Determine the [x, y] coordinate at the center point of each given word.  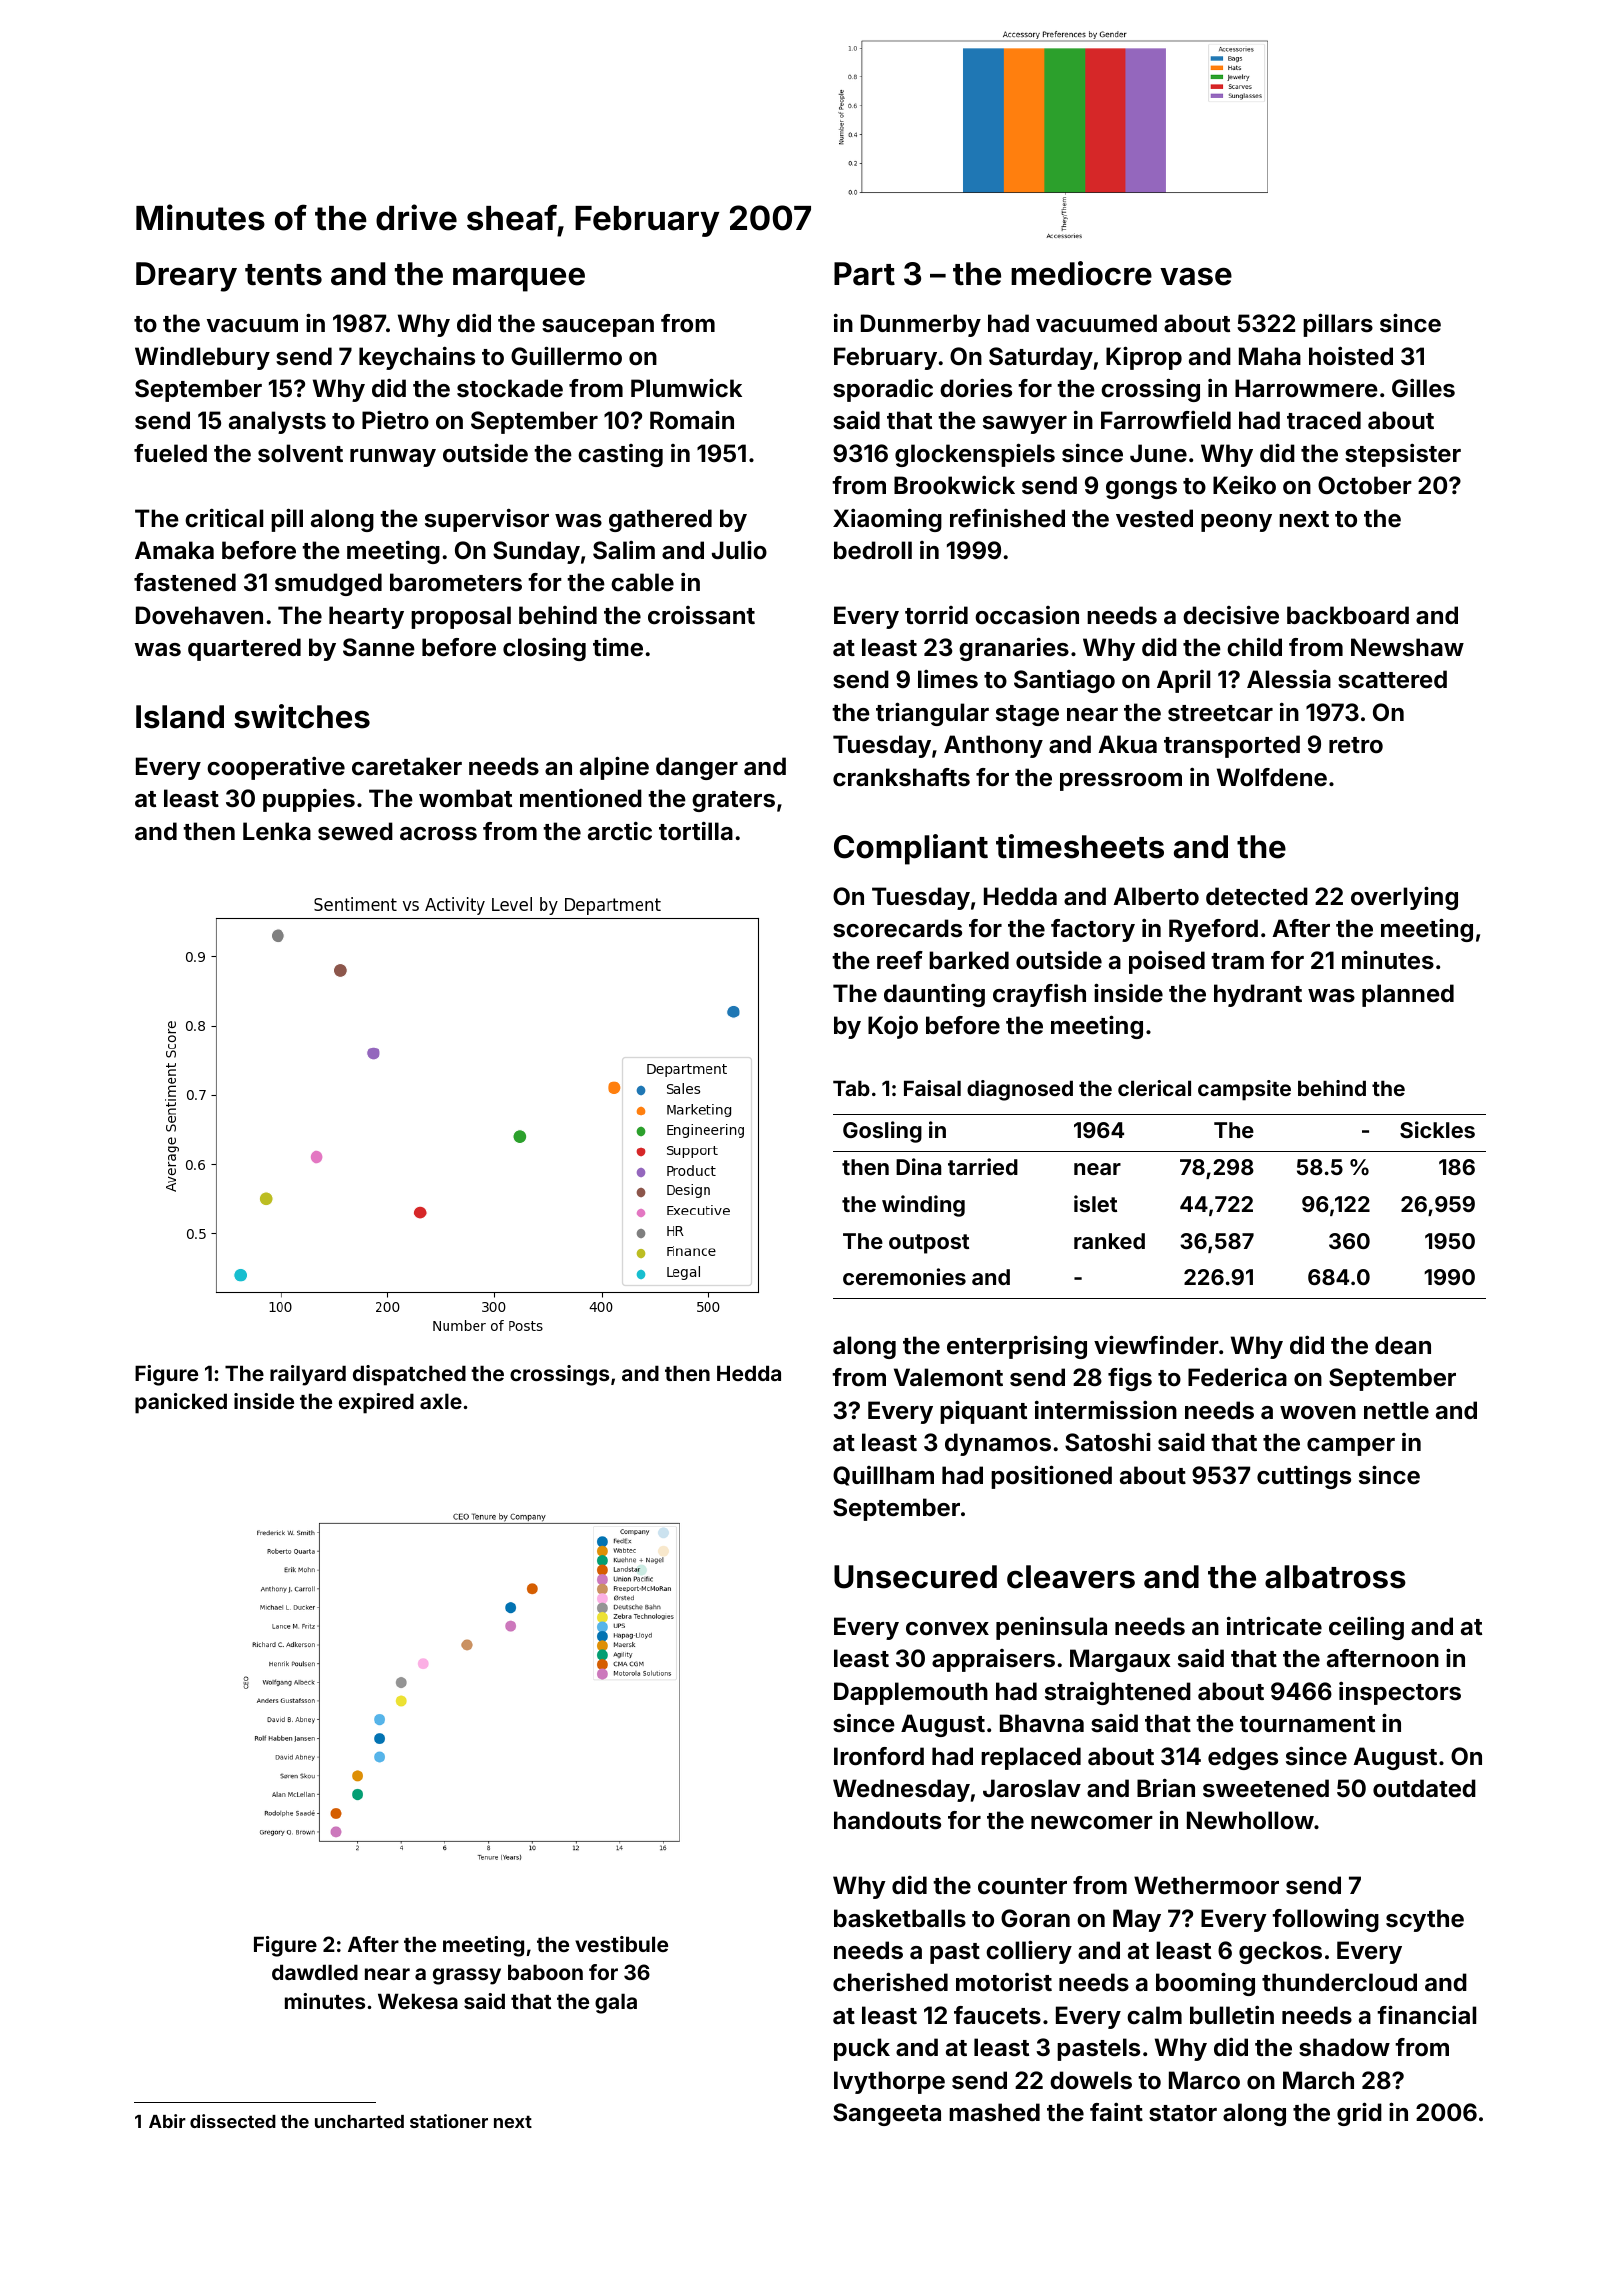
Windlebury [202, 358]
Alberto [1156, 896]
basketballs [900, 1918]
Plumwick [686, 387]
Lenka [277, 831]
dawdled [315, 1972]
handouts [887, 1820]
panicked [181, 1403]
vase [1196, 277]
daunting [934, 995]
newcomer [1092, 1823]
